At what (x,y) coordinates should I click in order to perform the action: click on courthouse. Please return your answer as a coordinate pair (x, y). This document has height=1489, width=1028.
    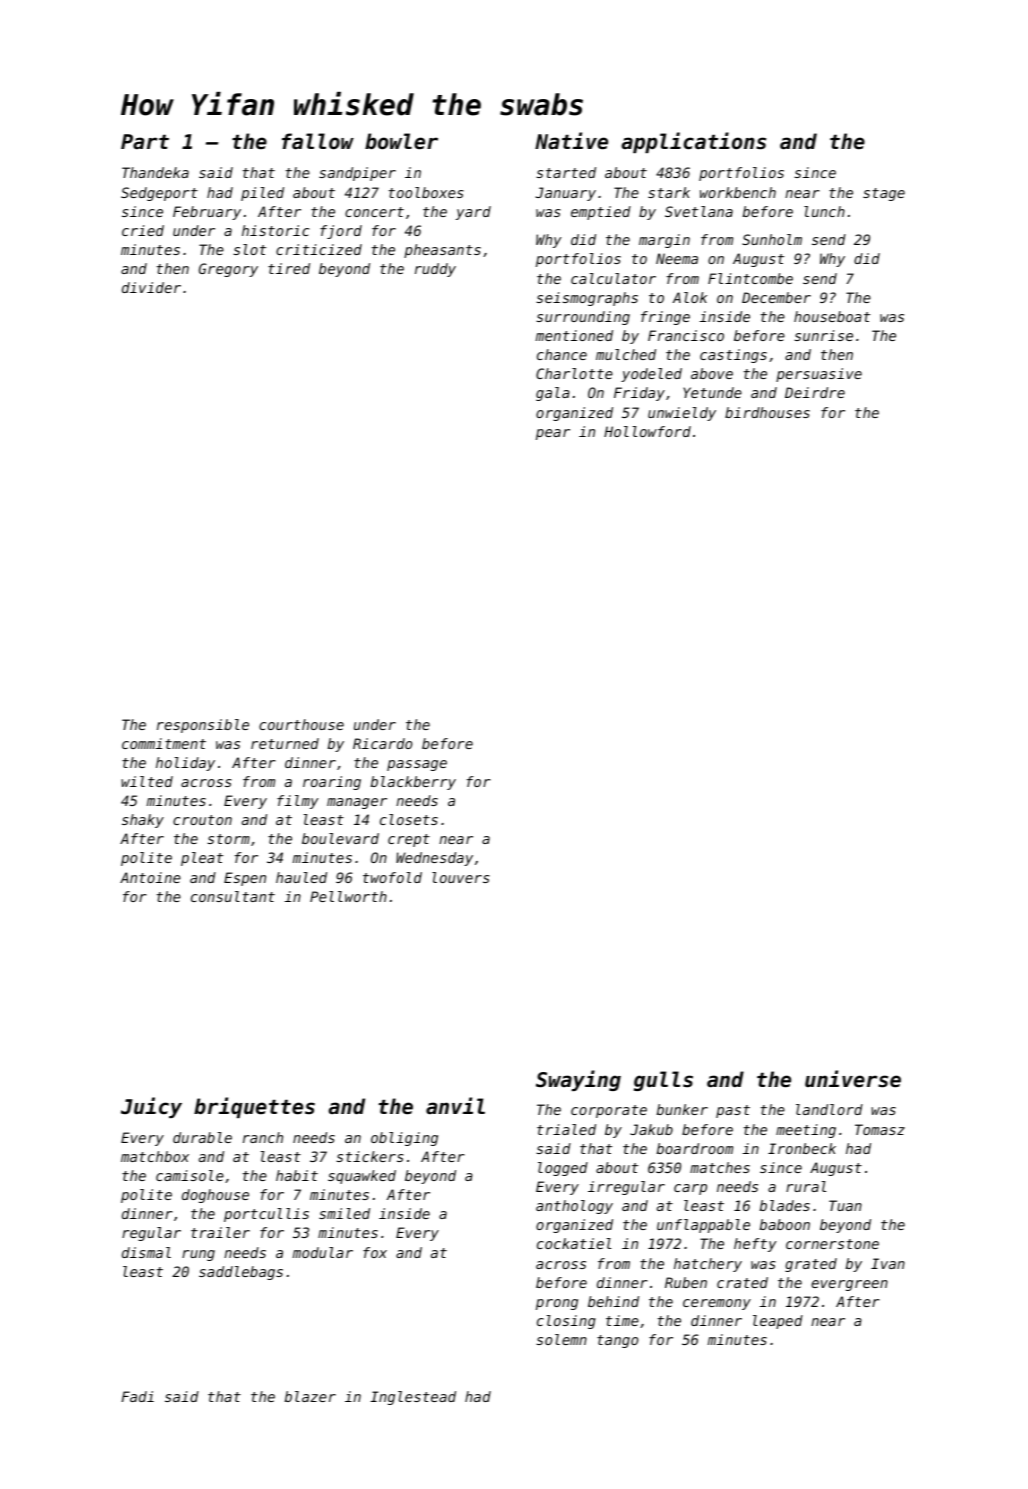
    Looking at the image, I should click on (301, 724).
